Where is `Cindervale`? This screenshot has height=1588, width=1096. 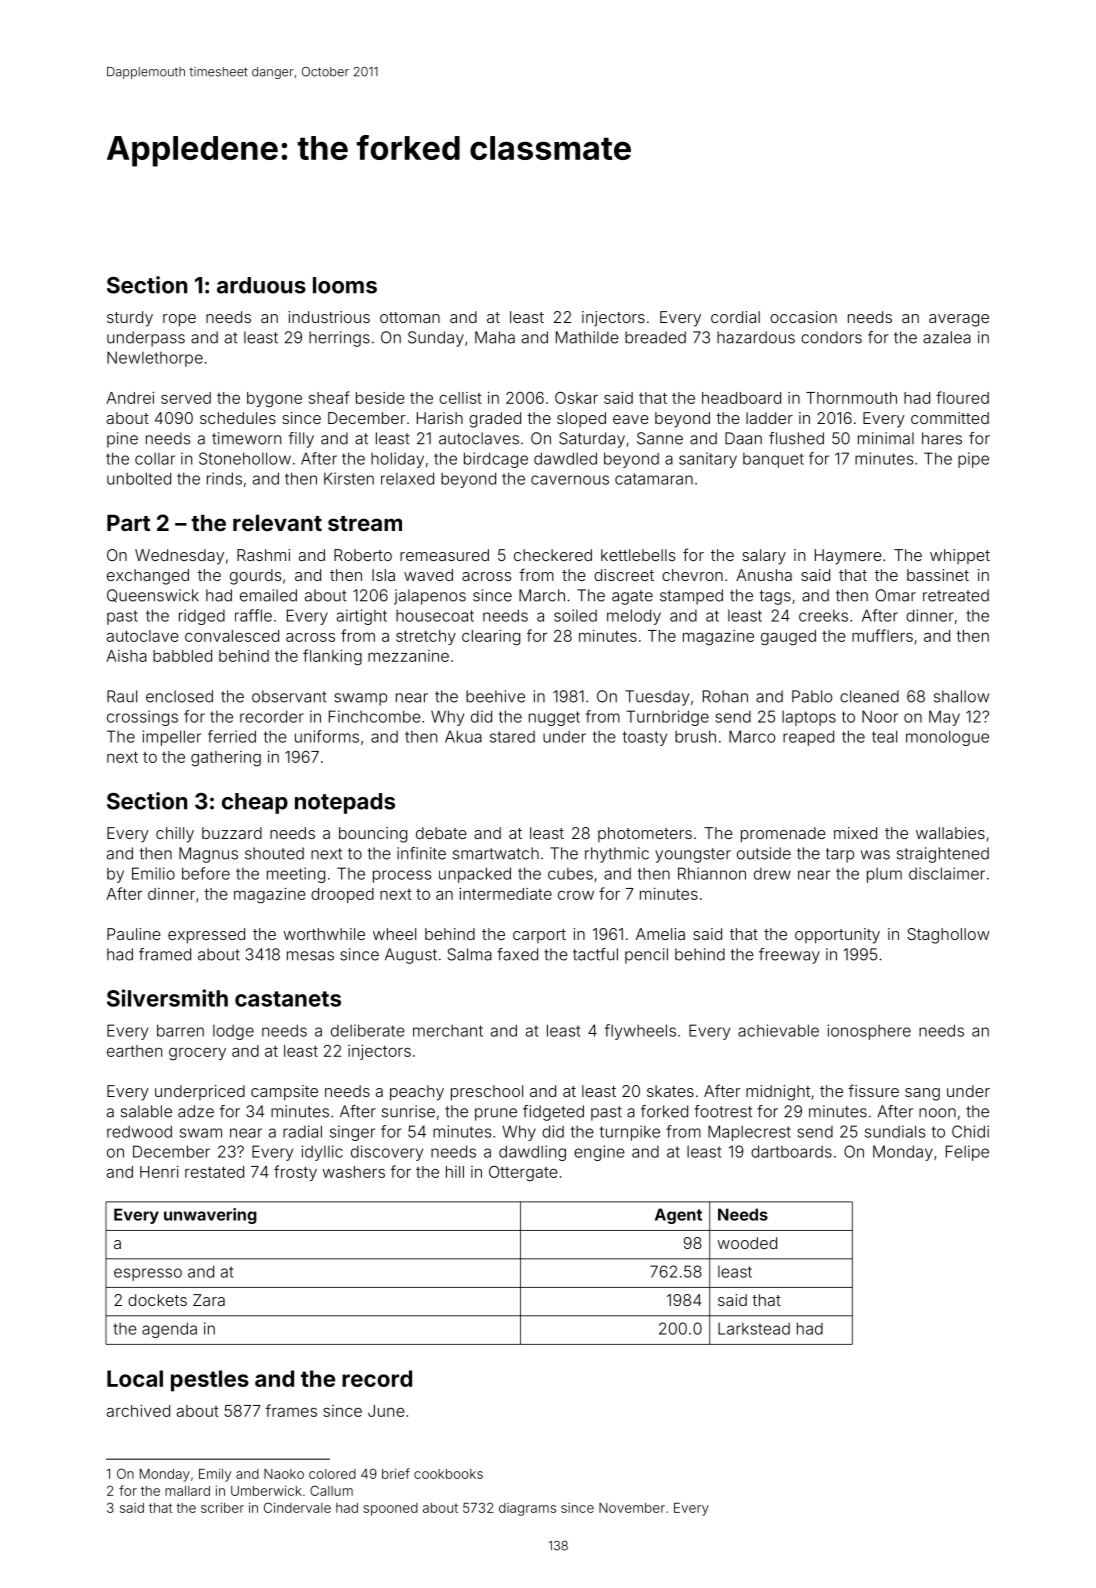 Cindervale is located at coordinates (297, 1507).
